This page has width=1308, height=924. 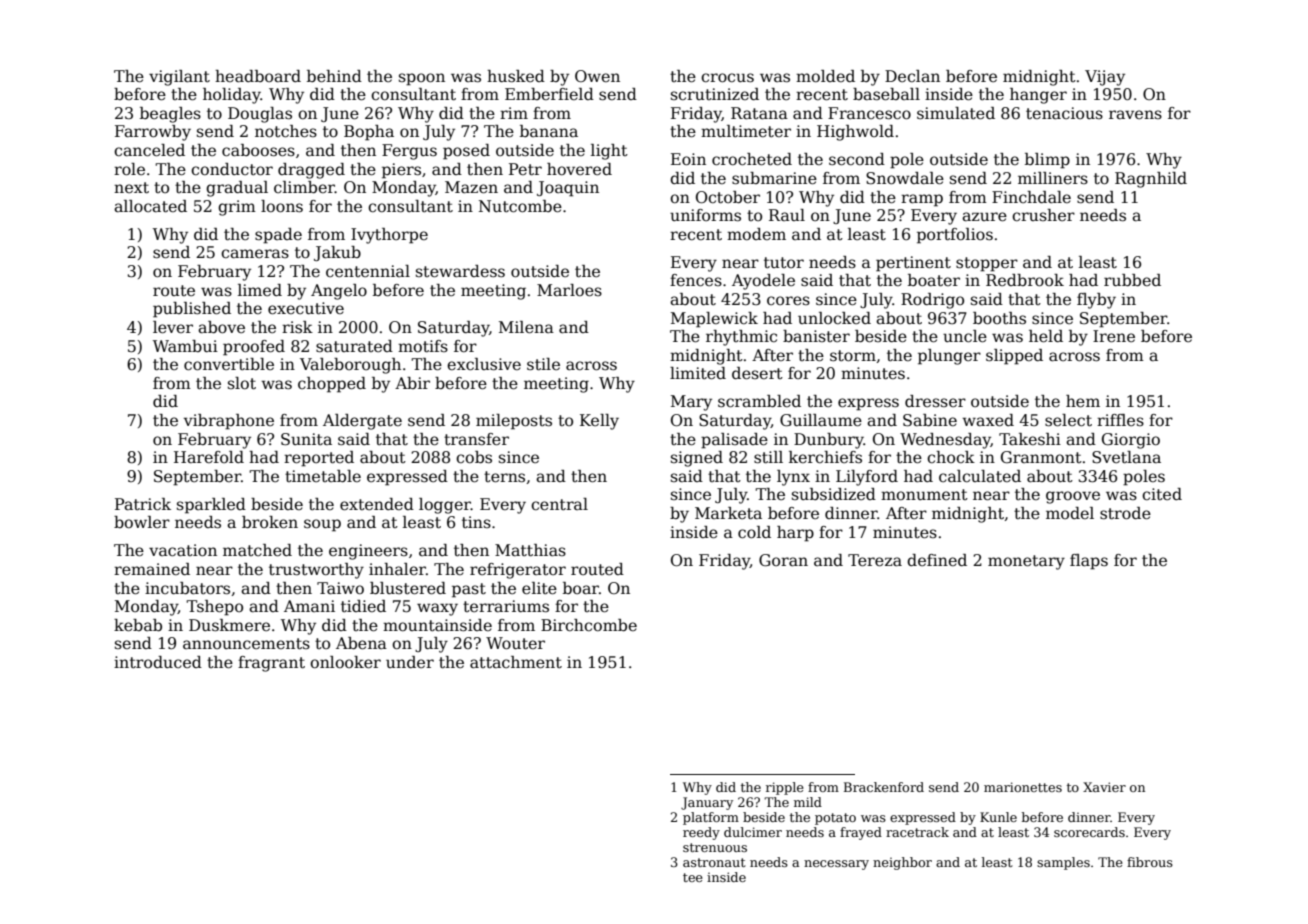 What do you see at coordinates (693, 877) in the page?
I see `tee` at bounding box center [693, 877].
